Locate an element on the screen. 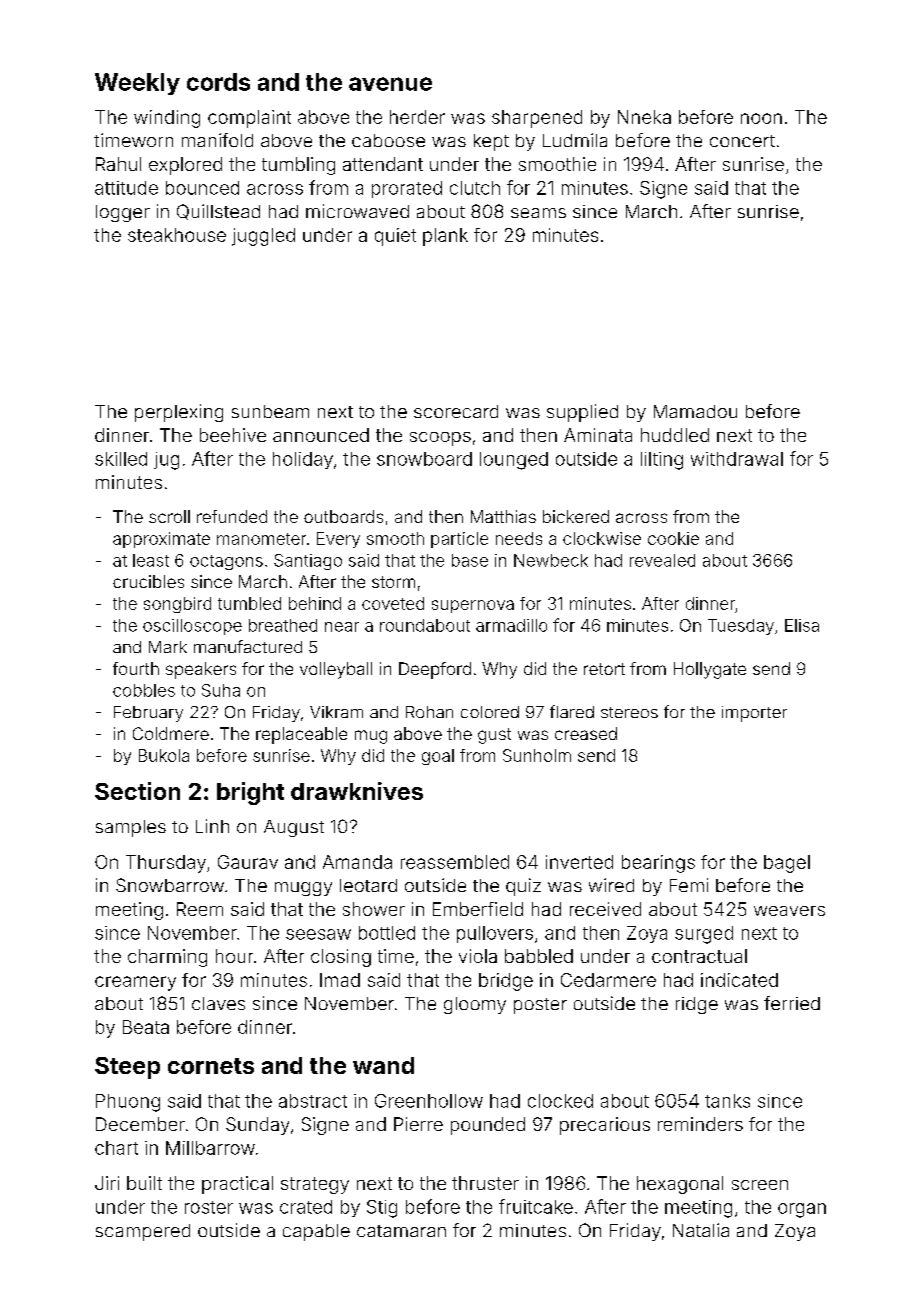 Image resolution: width=924 pixels, height=1311 pixels. Aminata is located at coordinates (598, 435).
